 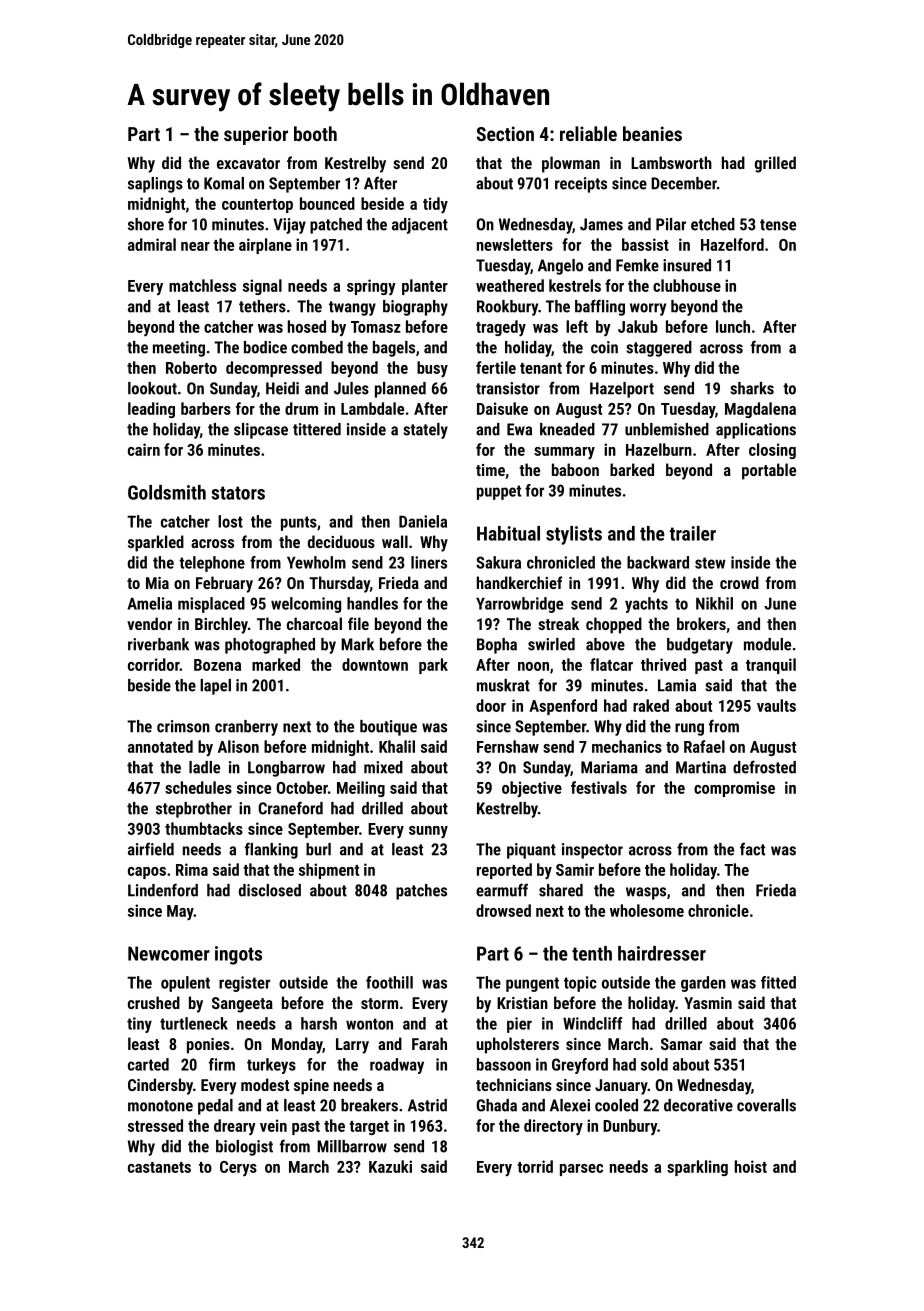 I want to click on Bopha, so click(x=497, y=646).
